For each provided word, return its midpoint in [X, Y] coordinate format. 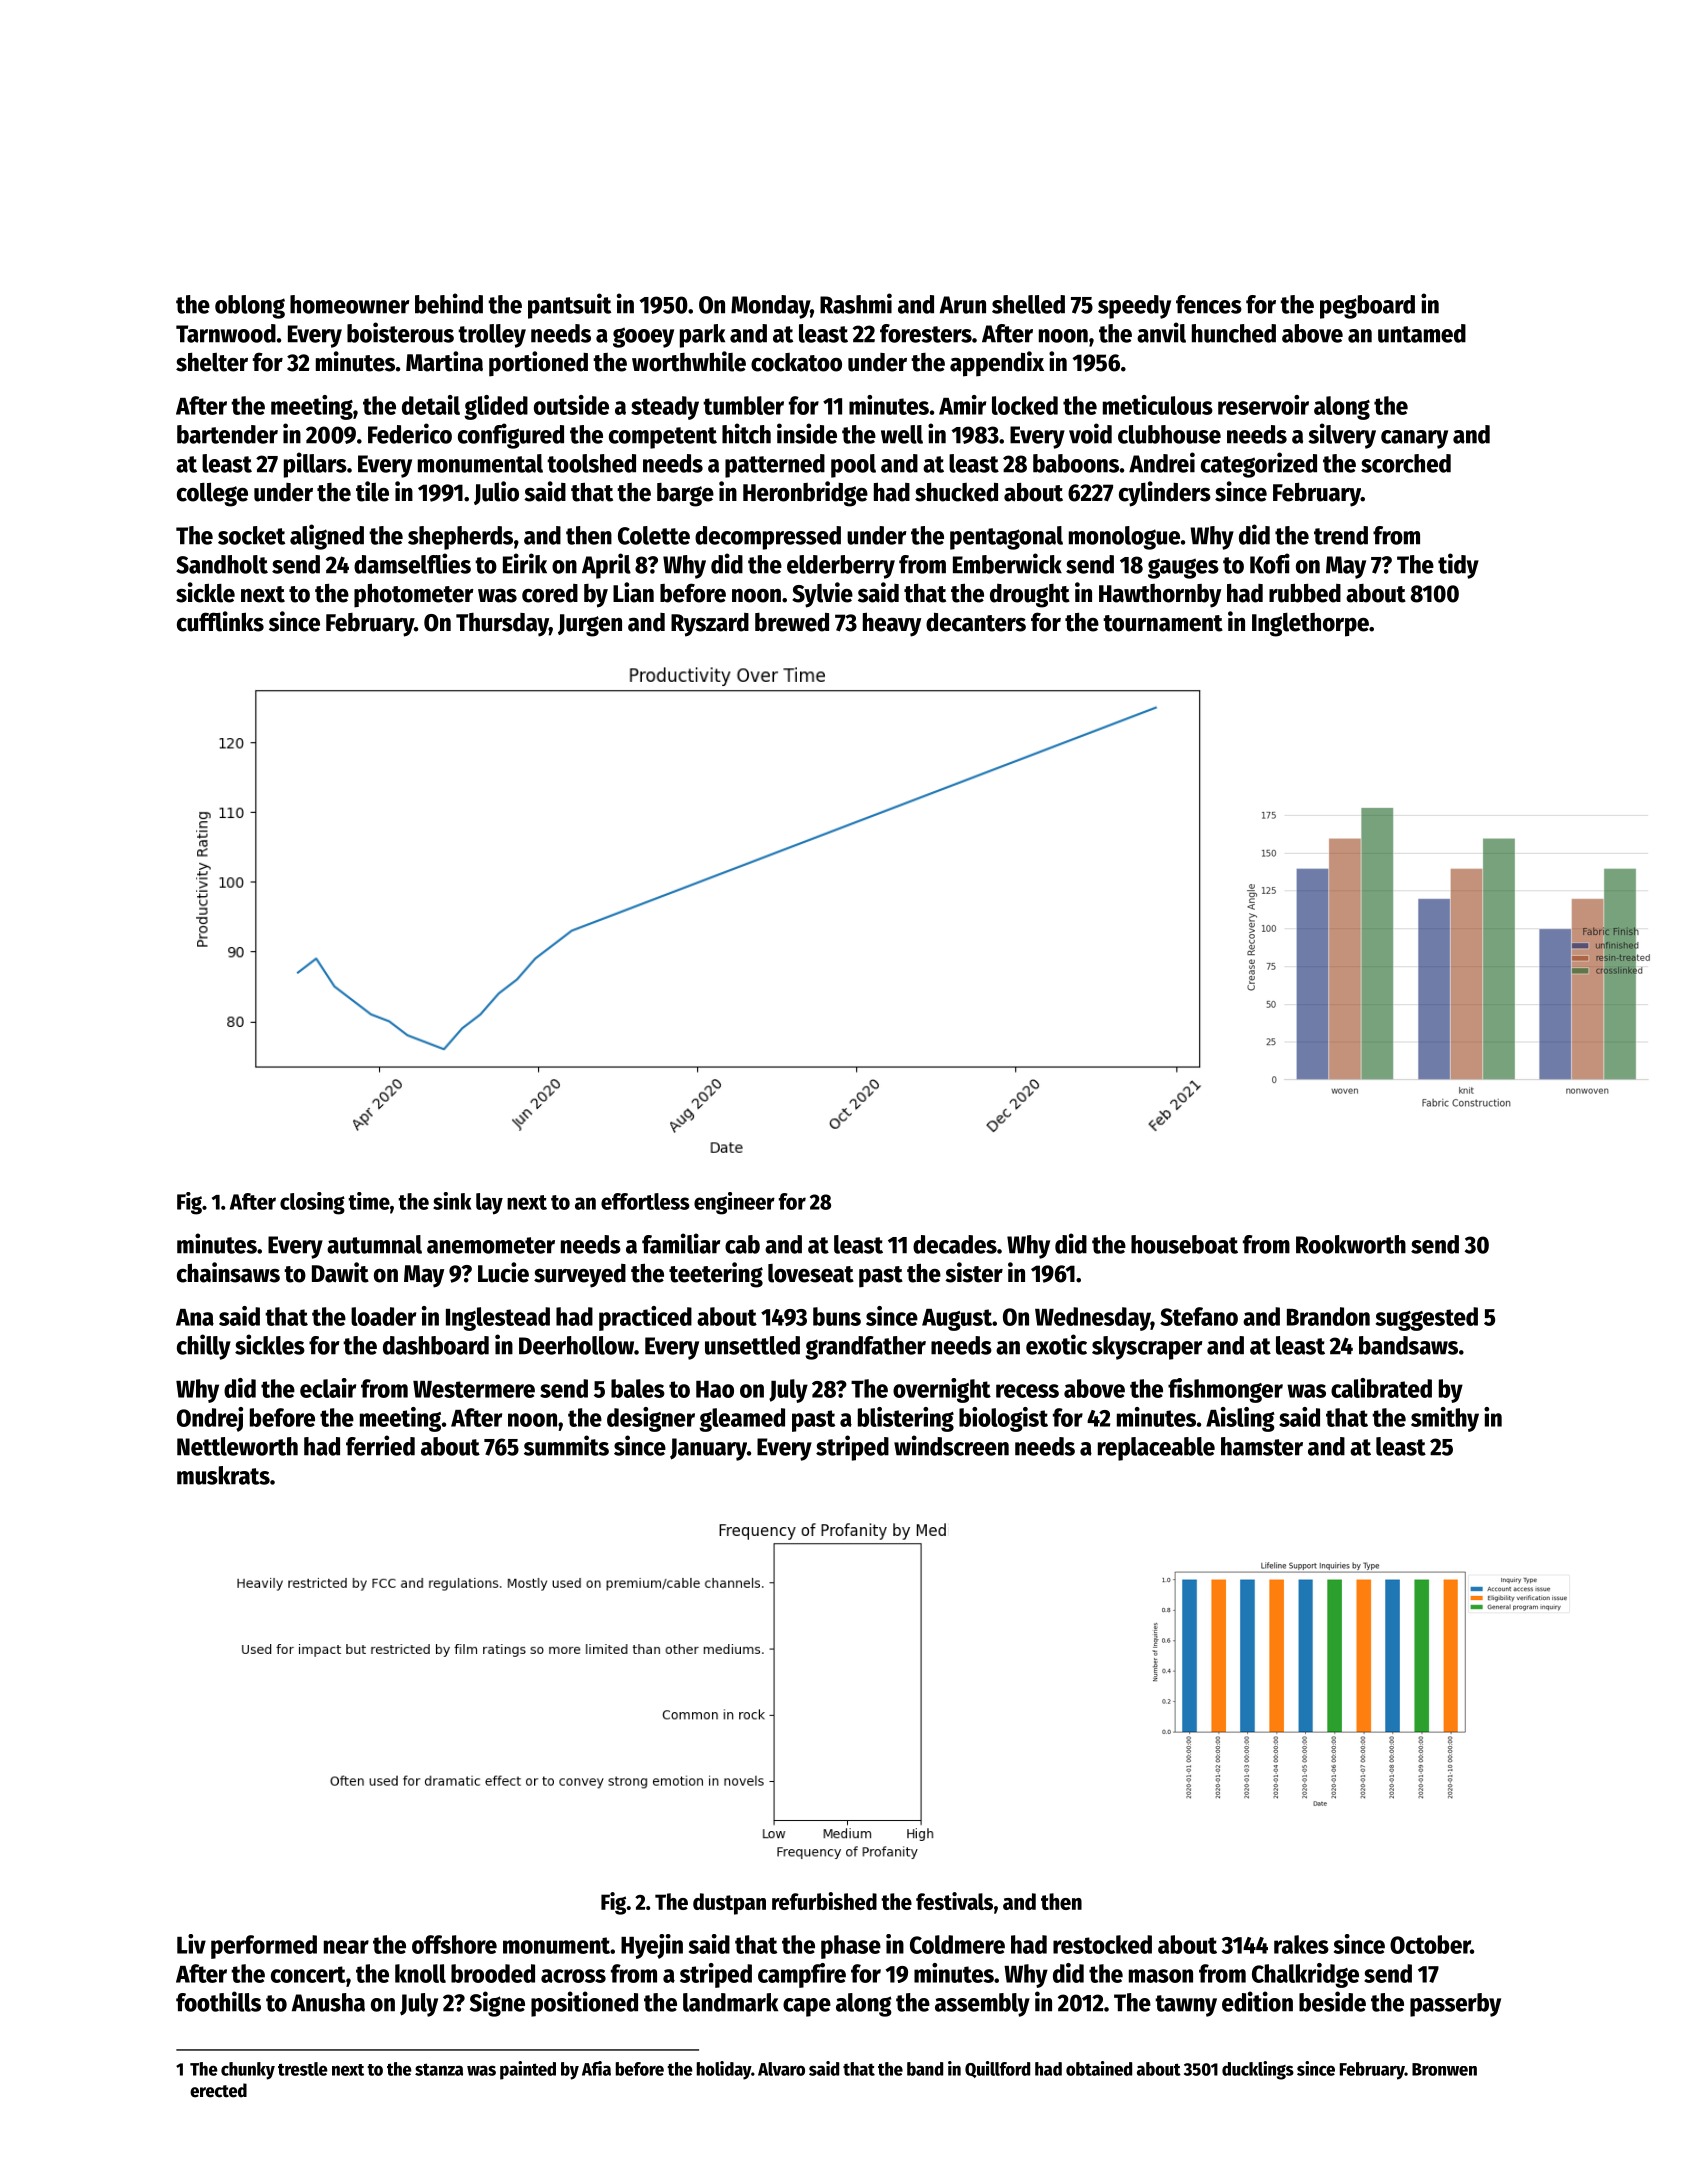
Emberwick [1007, 563]
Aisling [1240, 1419]
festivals [954, 1901]
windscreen [951, 1445]
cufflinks [220, 621]
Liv [191, 1944]
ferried [380, 1445]
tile [372, 491]
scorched [1406, 463]
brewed [792, 622]
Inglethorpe [1310, 625]
